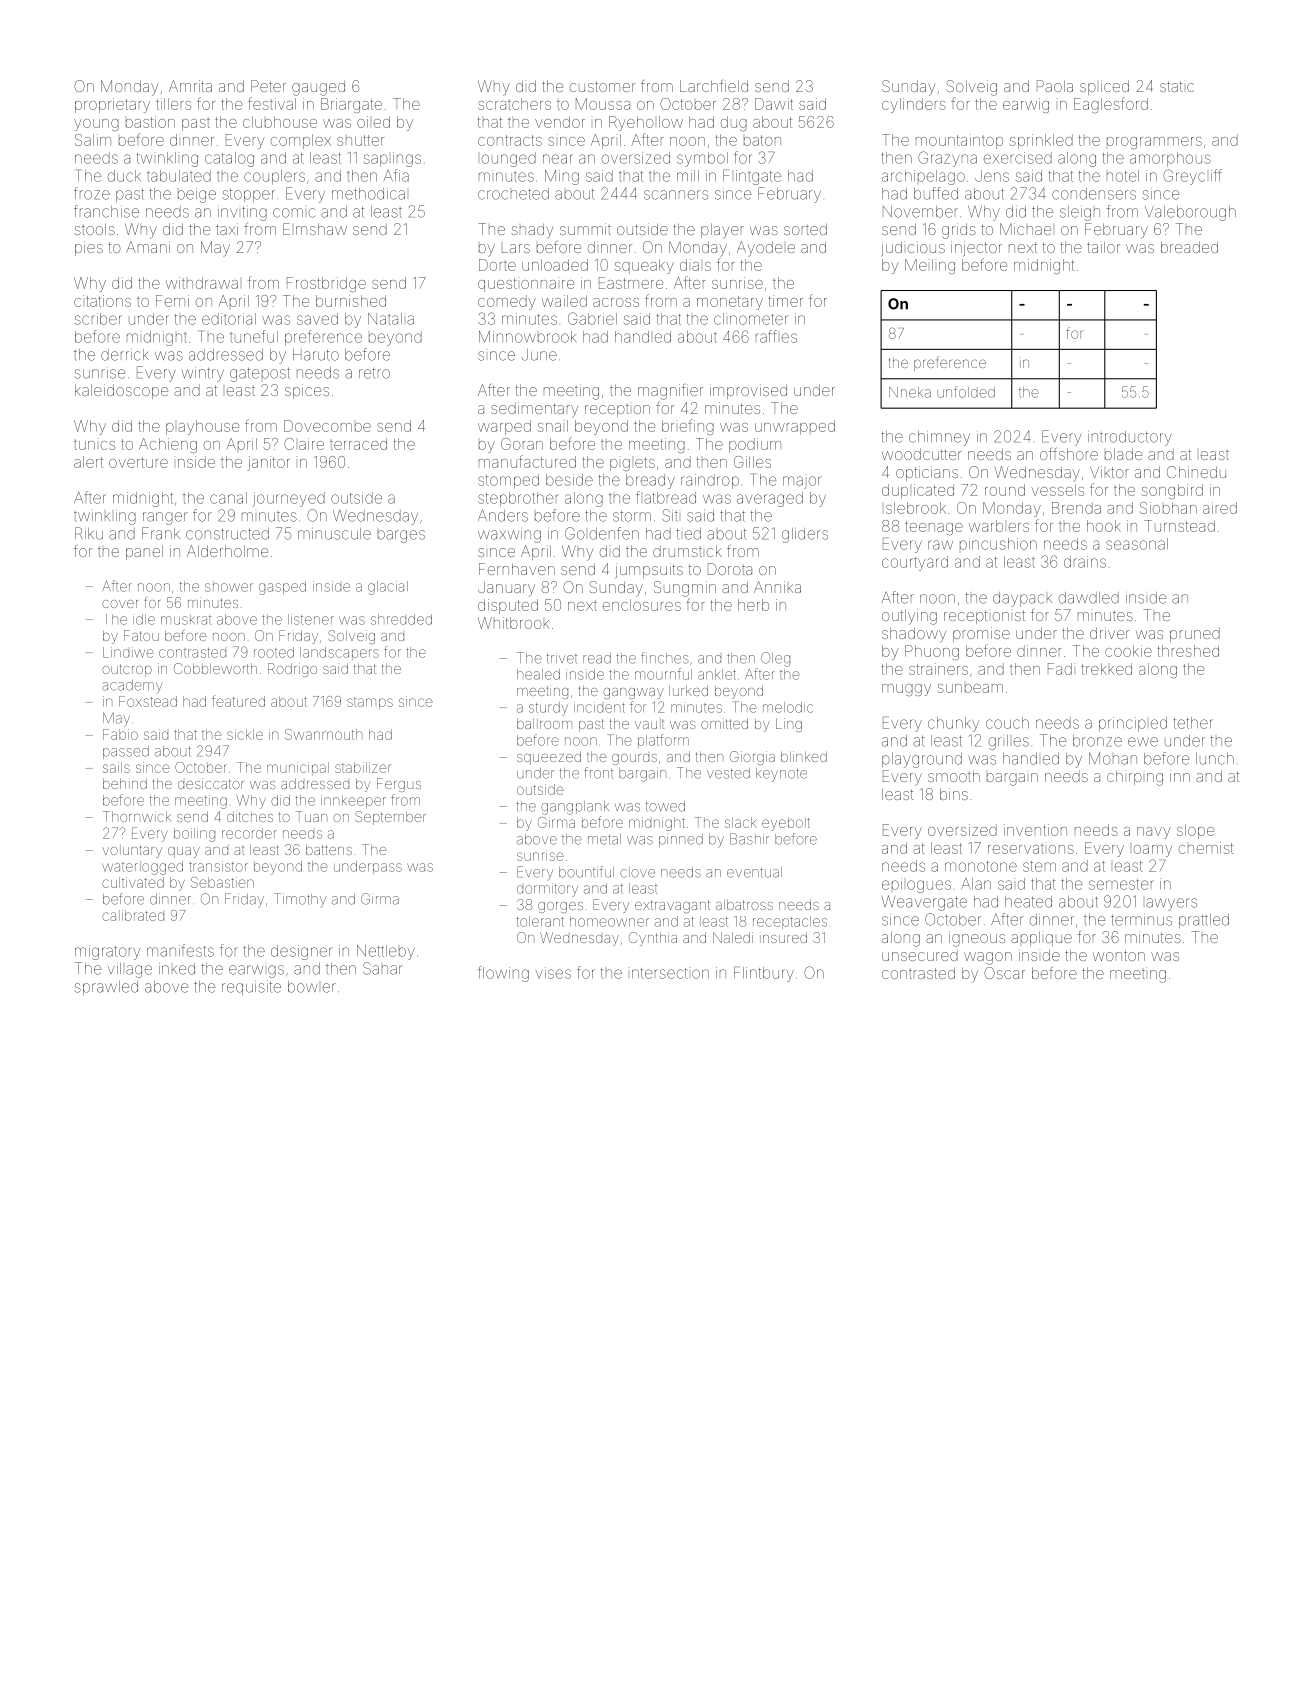  What do you see at coordinates (569, 480) in the screenshot?
I see `beside` at bounding box center [569, 480].
